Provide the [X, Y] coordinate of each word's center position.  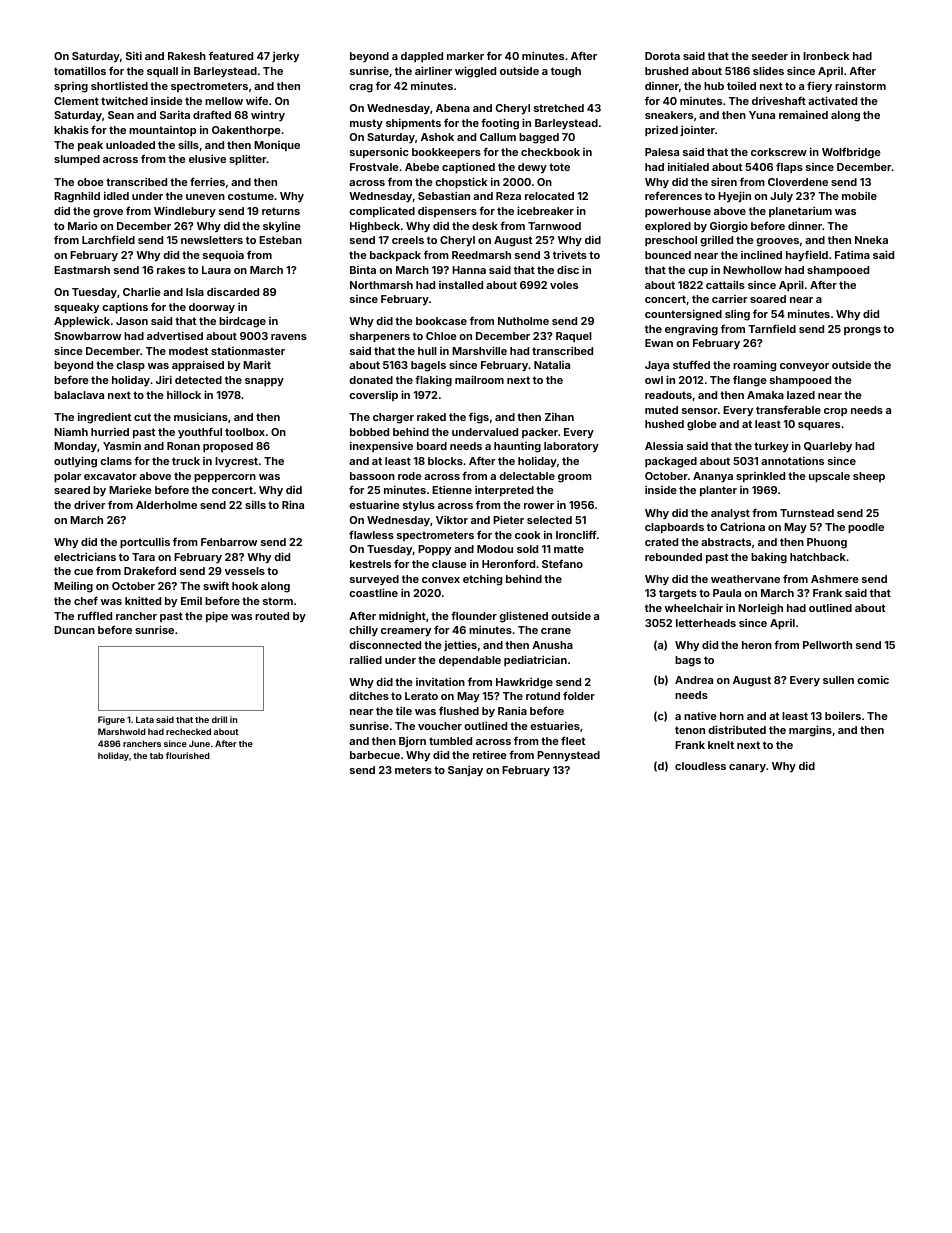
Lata [145, 719]
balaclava [79, 395]
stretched [559, 108]
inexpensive [381, 446]
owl [654, 380]
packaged [671, 462]
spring [71, 87]
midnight [402, 617]
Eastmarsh [82, 270]
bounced [668, 255]
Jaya [657, 366]
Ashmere [835, 579]
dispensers [447, 212]
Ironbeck [826, 56]
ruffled [95, 615]
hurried [110, 432]
